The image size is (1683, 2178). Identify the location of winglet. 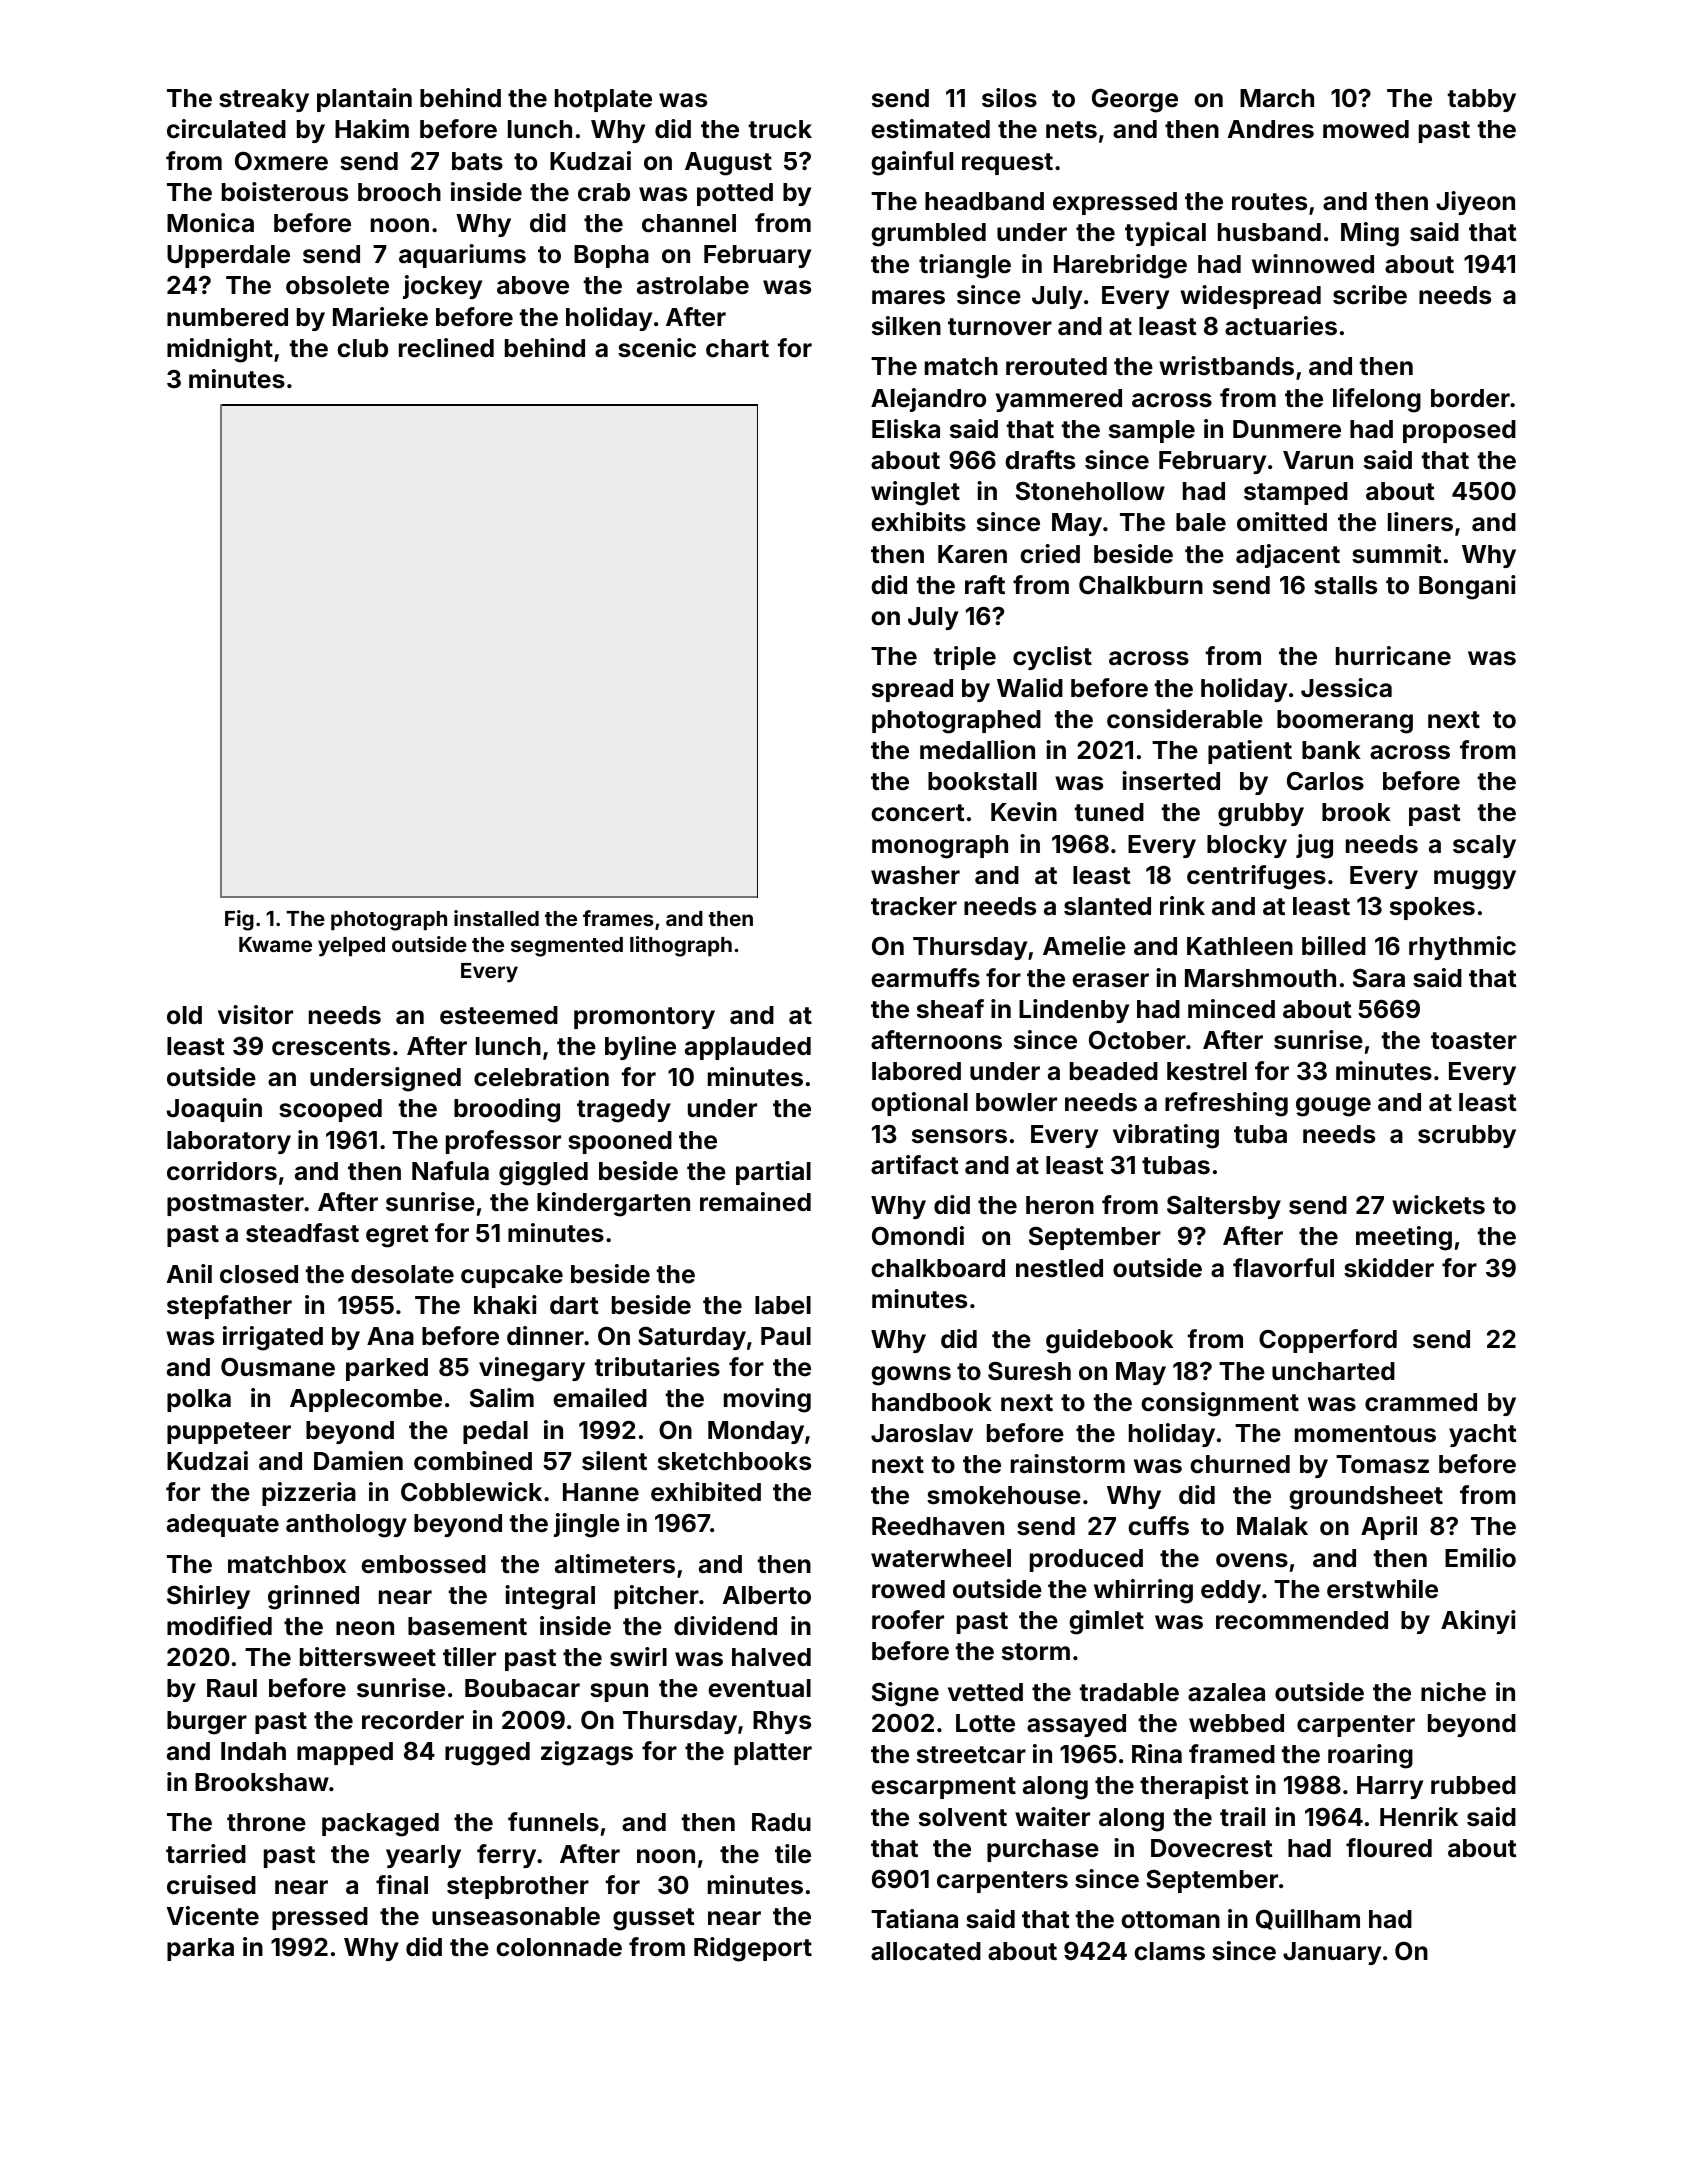
(915, 493).
